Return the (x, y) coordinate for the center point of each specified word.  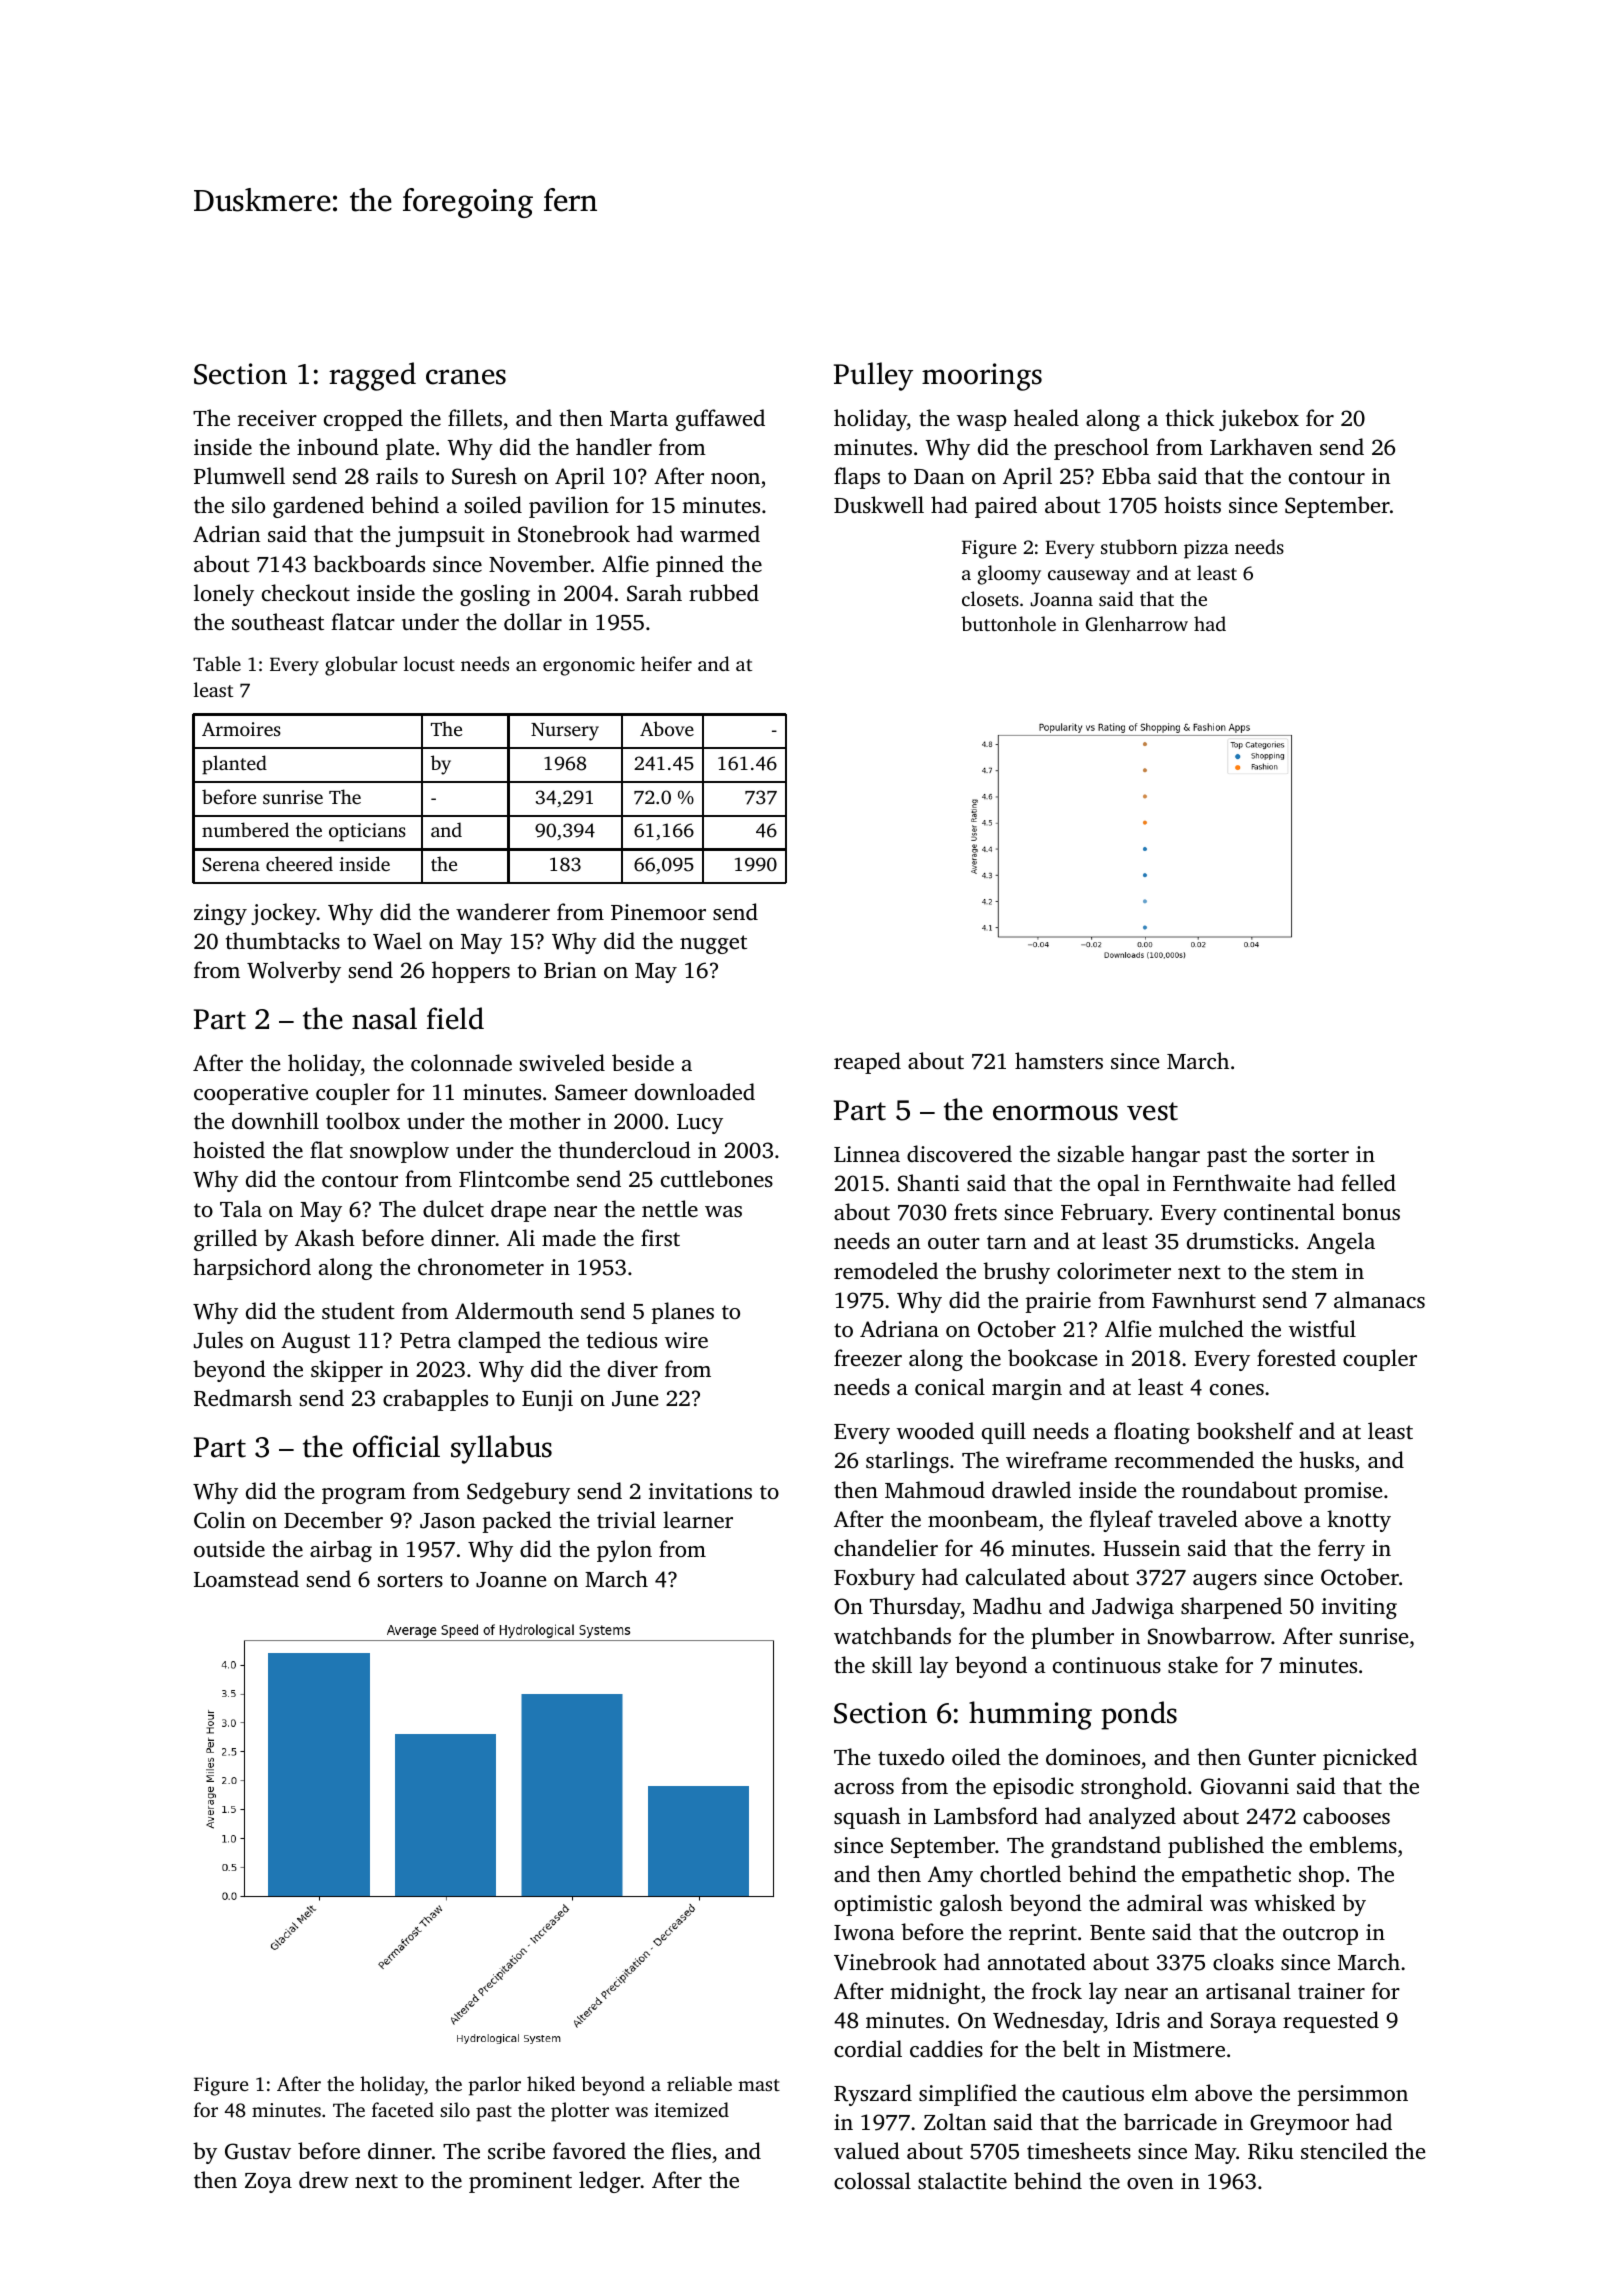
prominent (520, 2182)
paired (1006, 507)
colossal (872, 2180)
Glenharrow (1137, 624)
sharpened (1231, 1608)
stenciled (1344, 2150)
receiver (277, 418)
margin (1027, 1389)
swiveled (562, 1062)
